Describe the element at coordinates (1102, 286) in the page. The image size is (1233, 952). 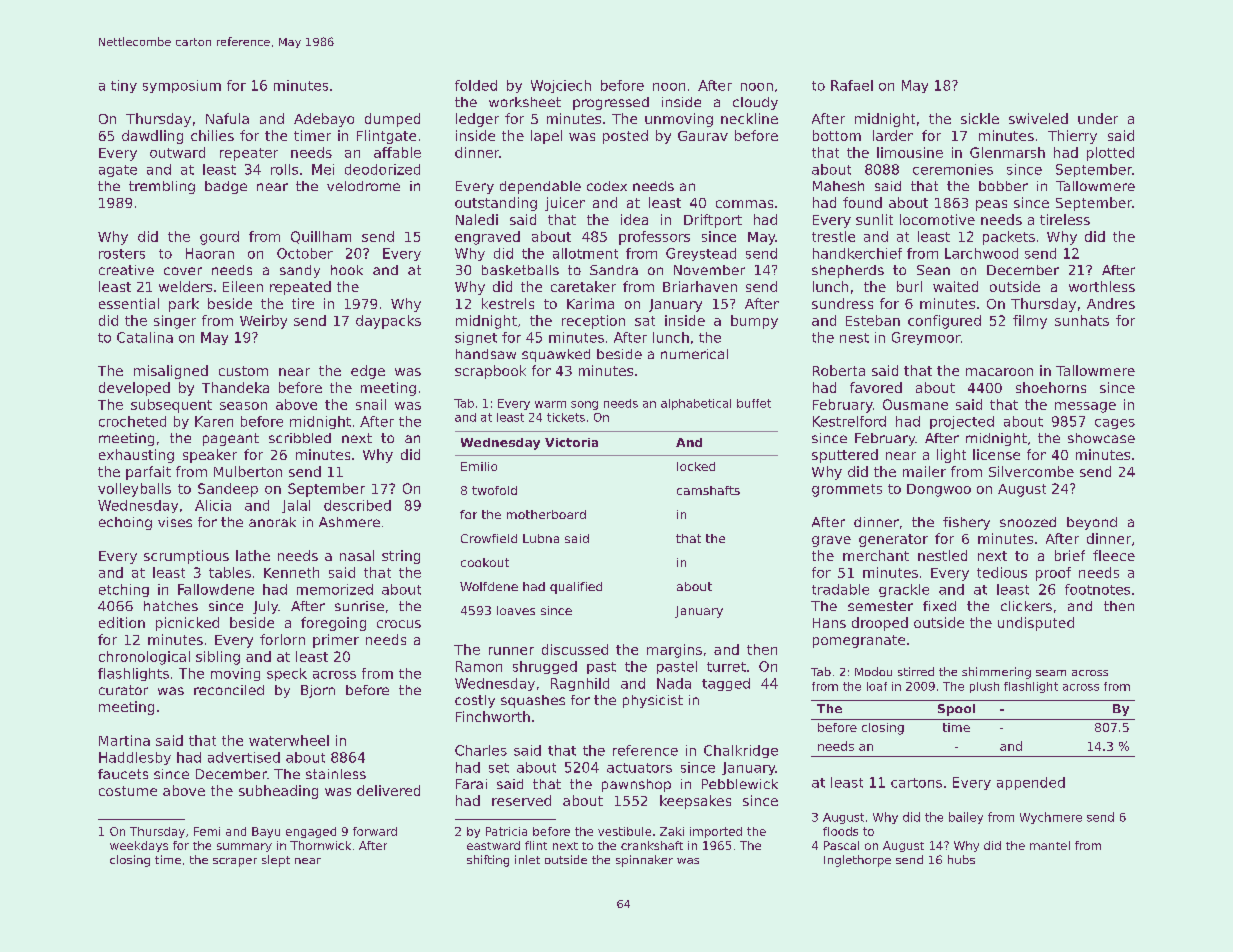
I see `worthless` at that location.
